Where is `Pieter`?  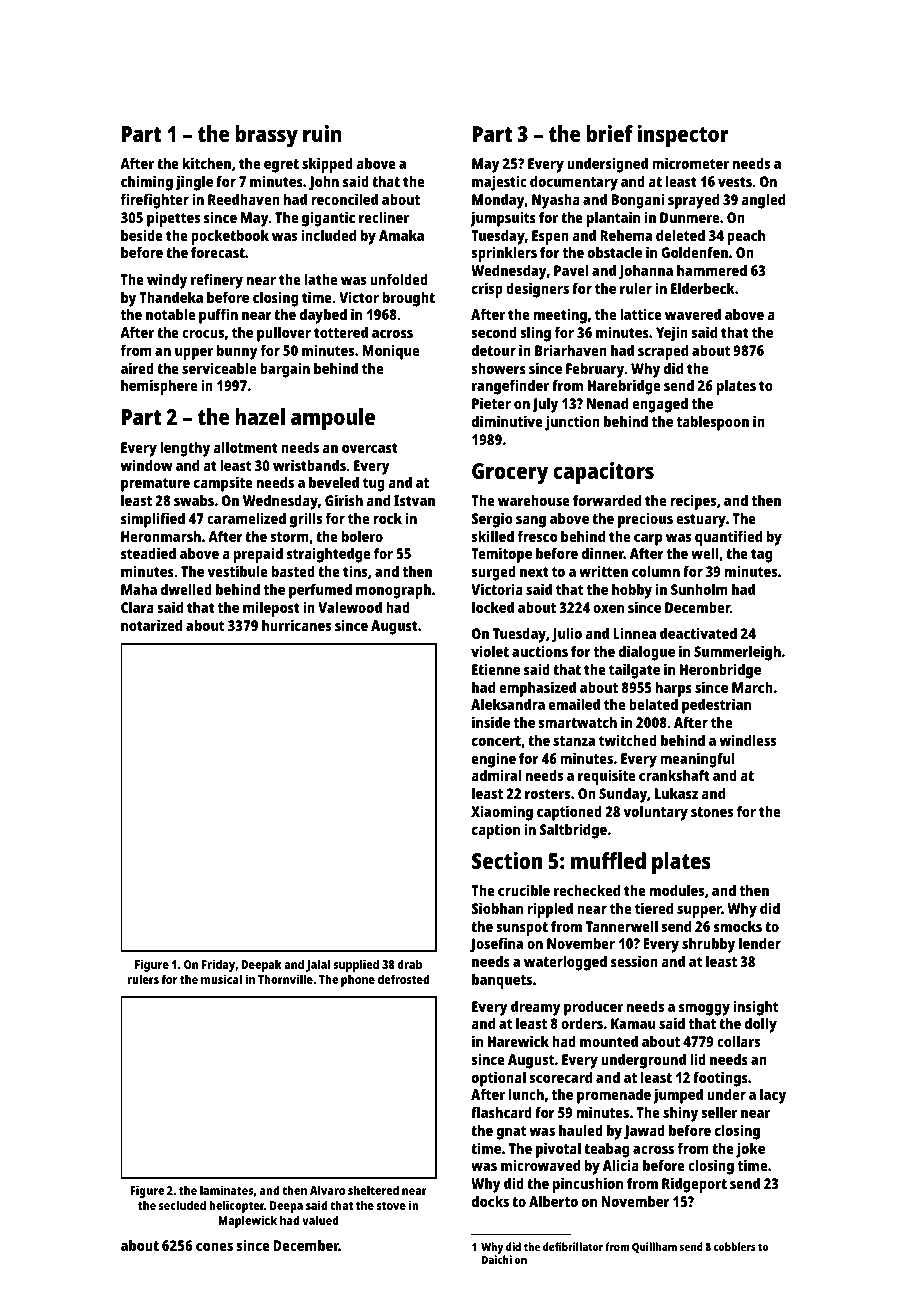 Pieter is located at coordinates (491, 403).
